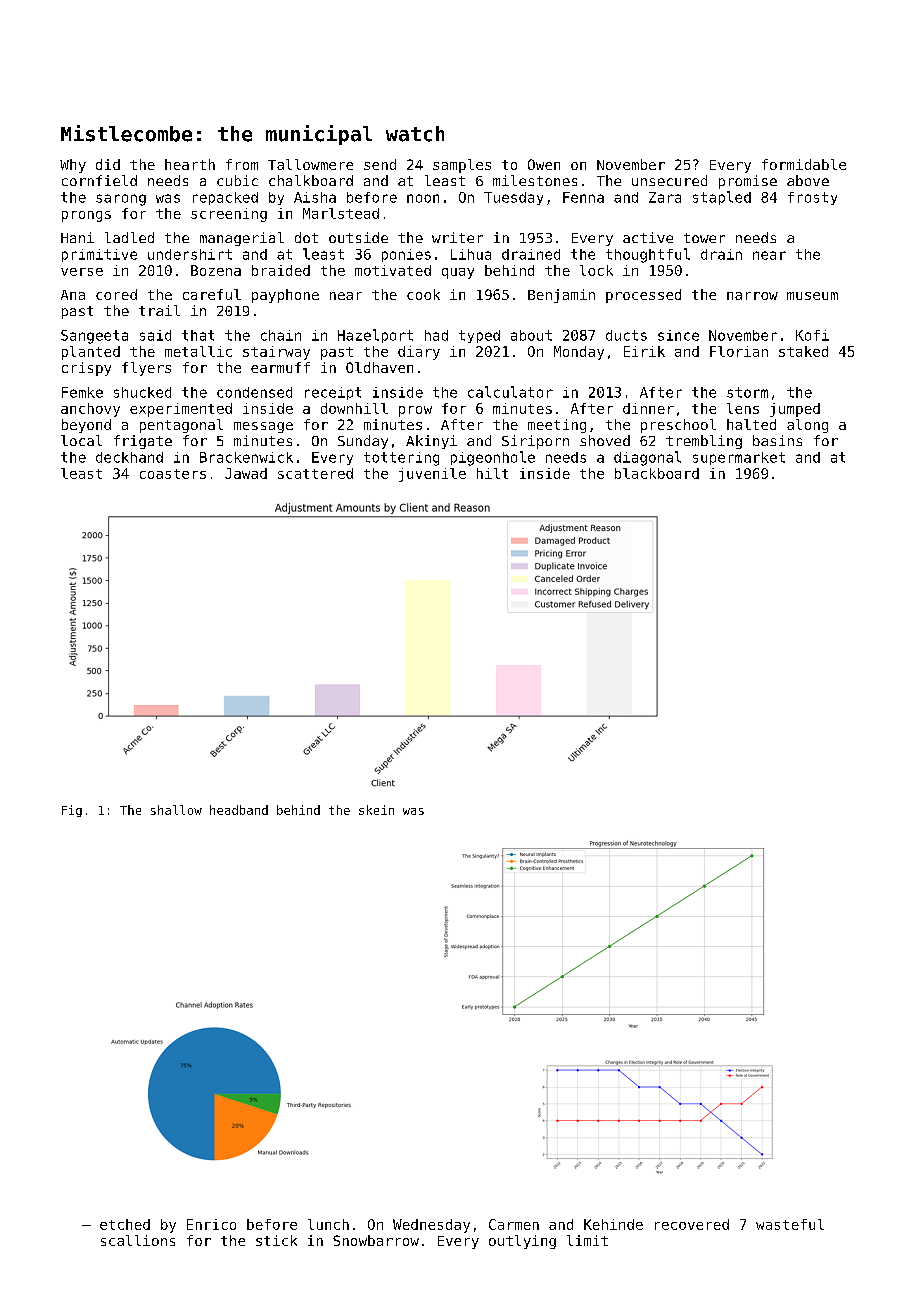 This screenshot has width=924, height=1308. I want to click on blackboard, so click(657, 473).
